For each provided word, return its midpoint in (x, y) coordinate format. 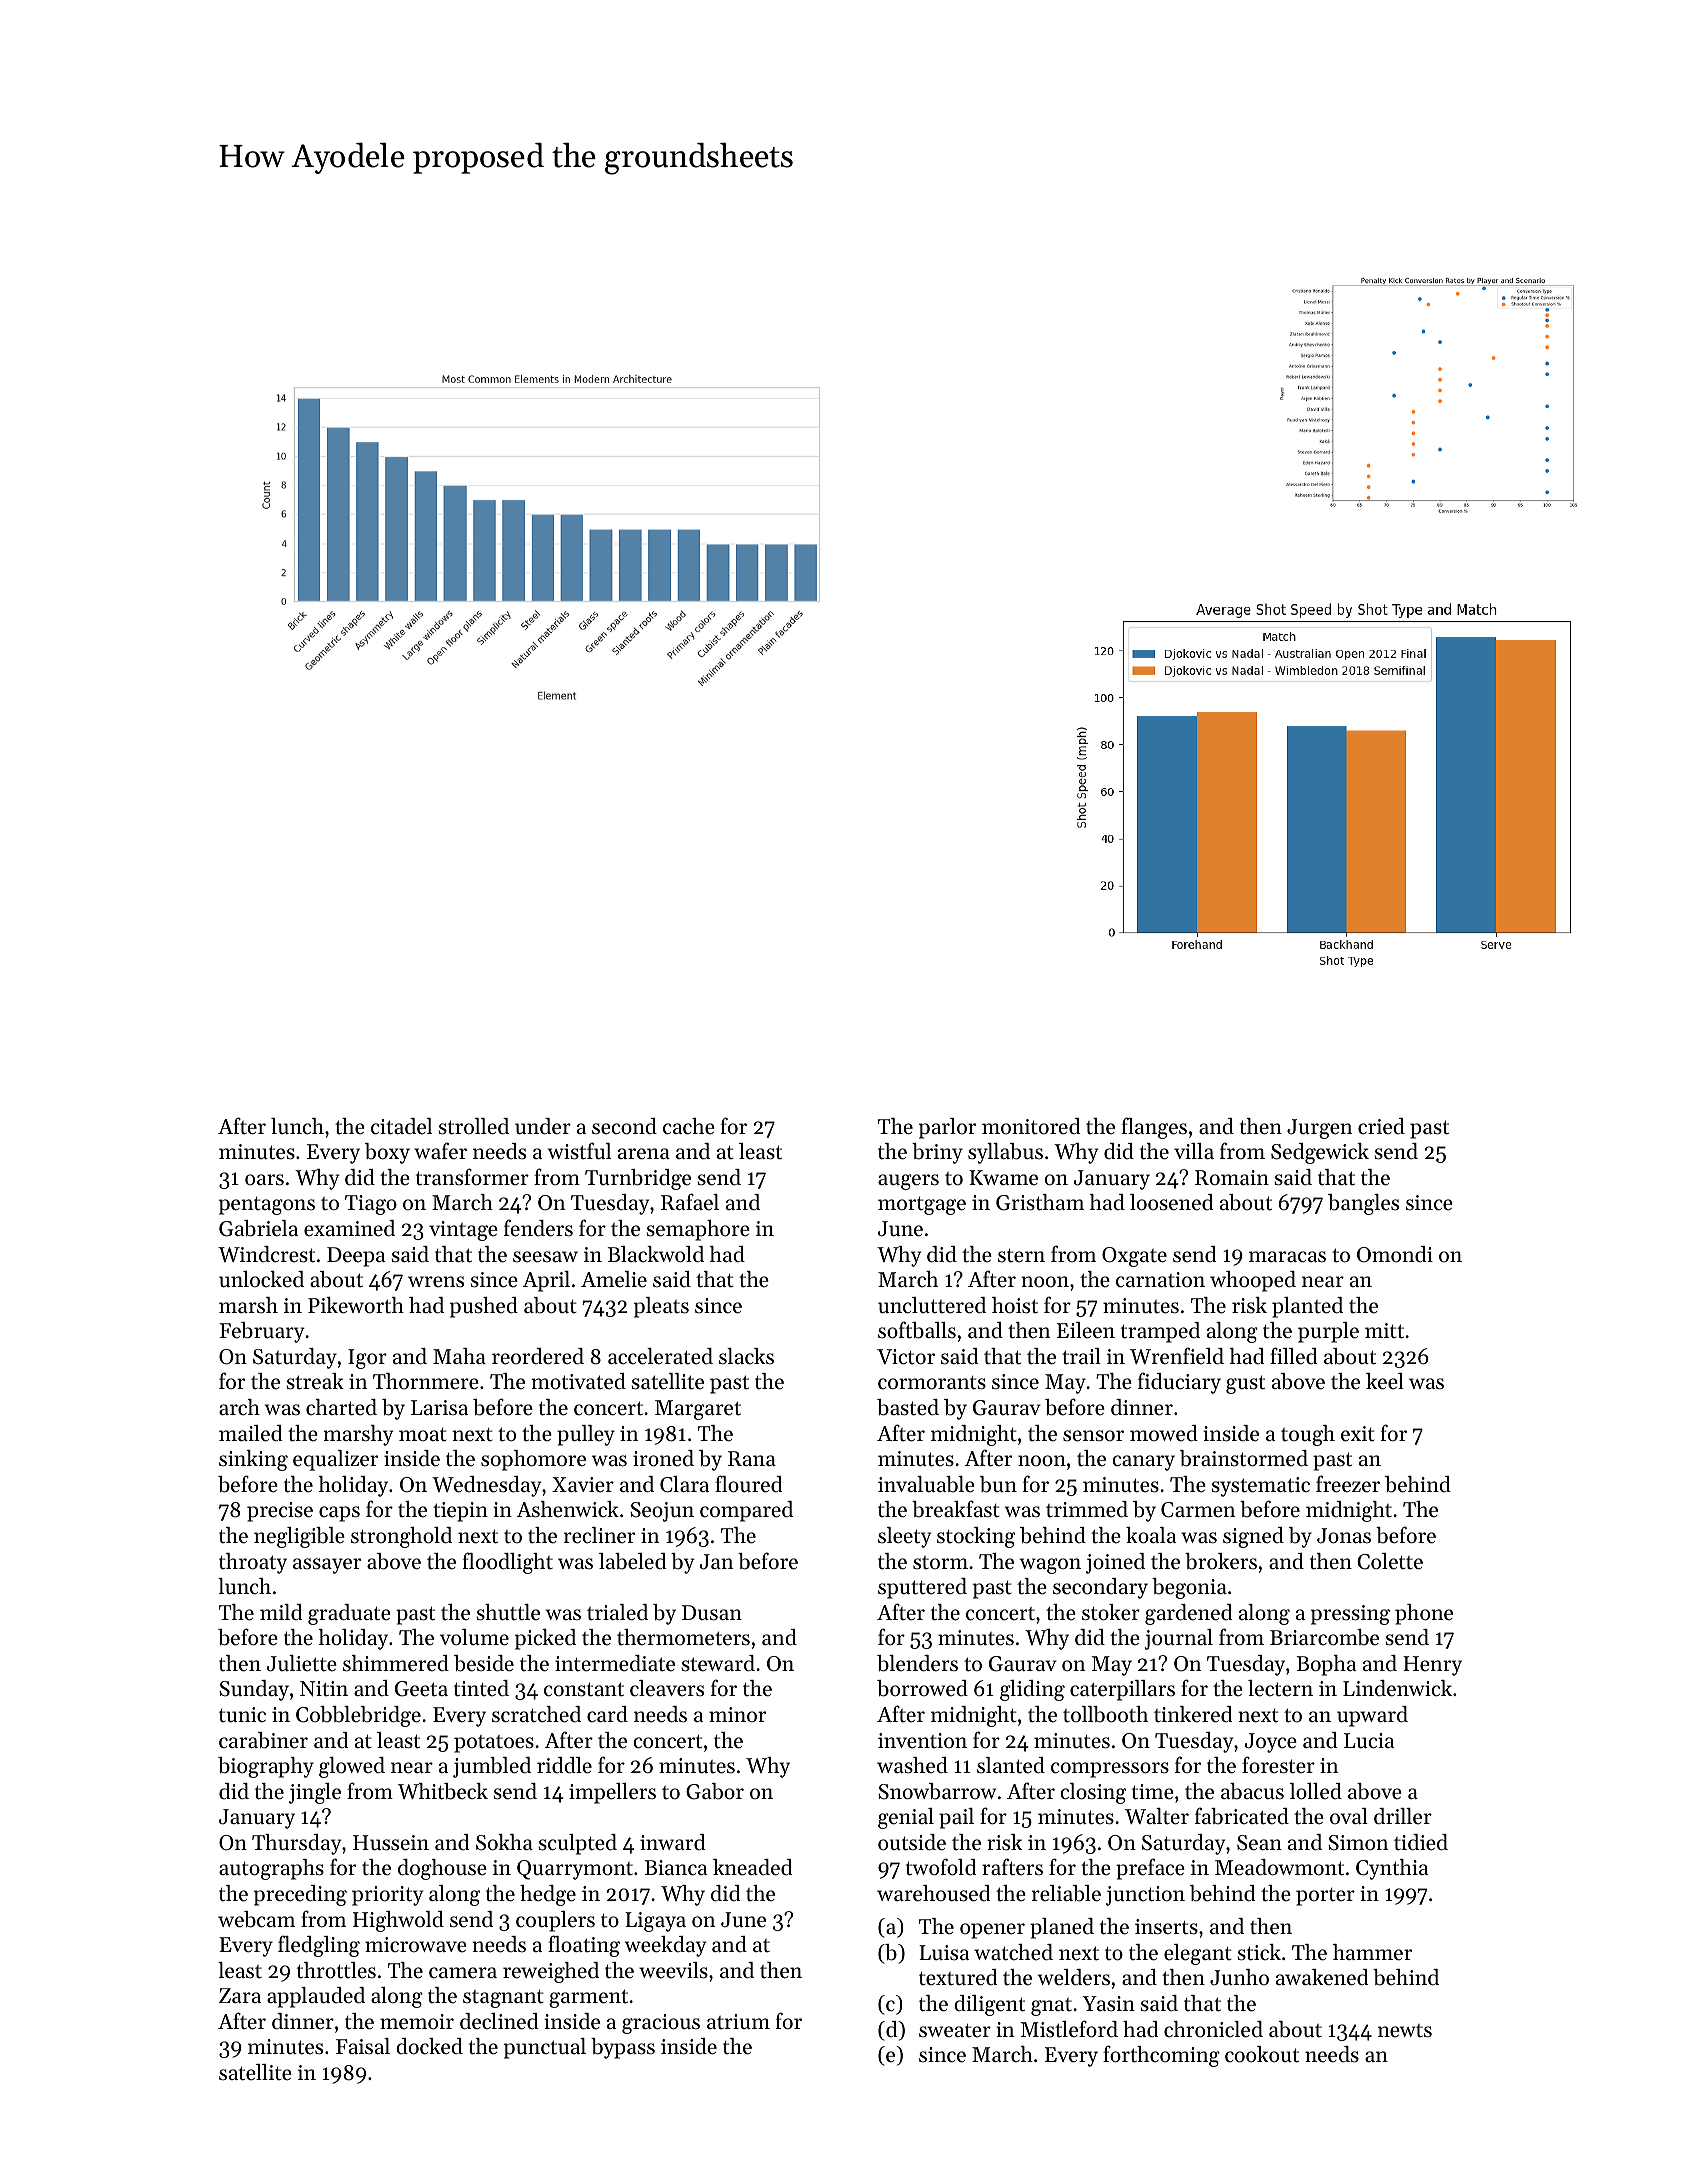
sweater (955, 2031)
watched (1013, 1952)
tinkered (1193, 1714)
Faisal (363, 2046)
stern (1021, 1256)
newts (1405, 2031)
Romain (1232, 1178)
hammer (1372, 1952)
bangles (1363, 1204)
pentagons (267, 1206)
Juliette (302, 1663)
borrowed (922, 1688)
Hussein (391, 1843)
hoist (1015, 1305)
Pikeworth (356, 1305)
